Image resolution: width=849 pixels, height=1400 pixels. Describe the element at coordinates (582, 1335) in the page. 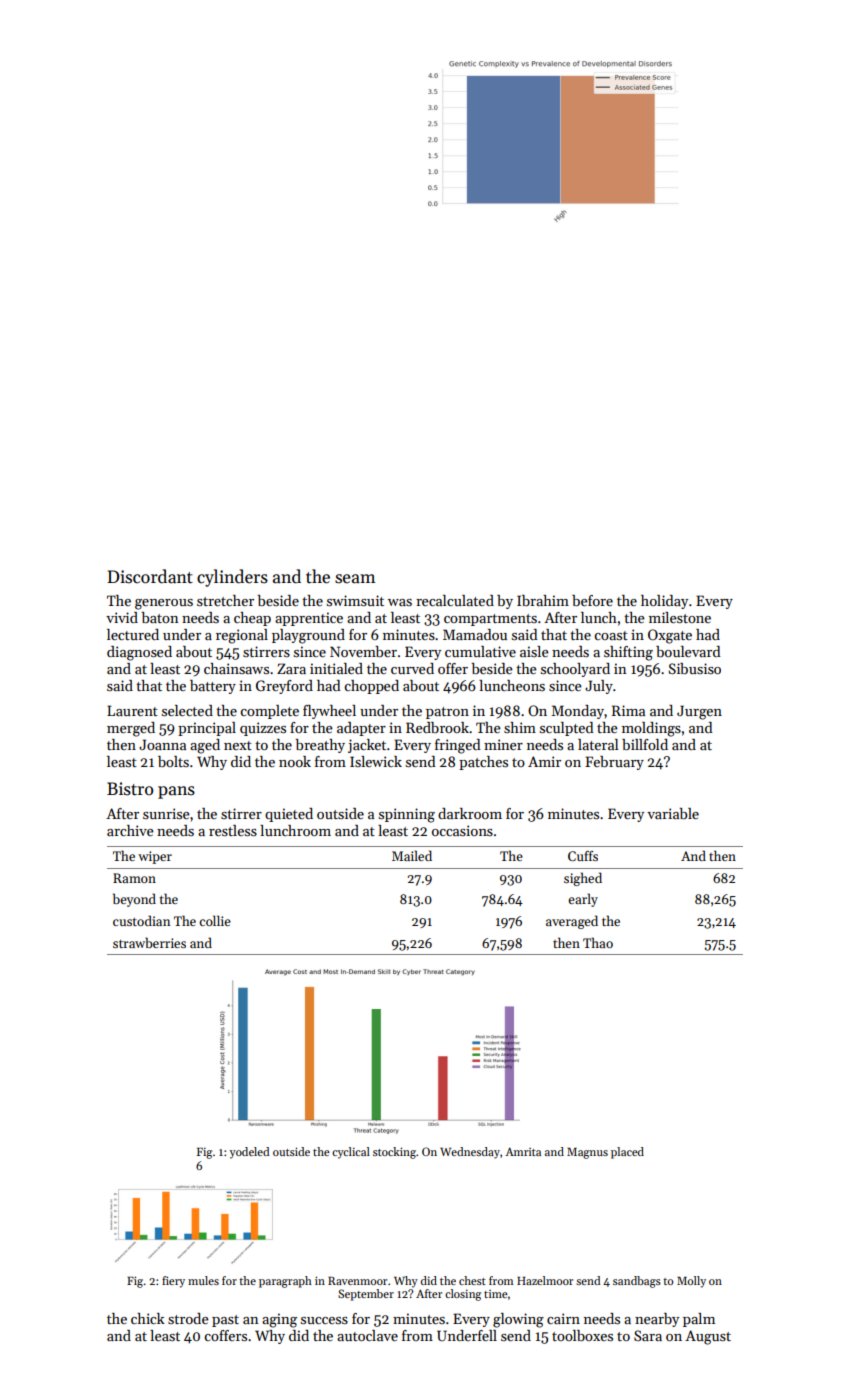

I see `toolboxes` at that location.
